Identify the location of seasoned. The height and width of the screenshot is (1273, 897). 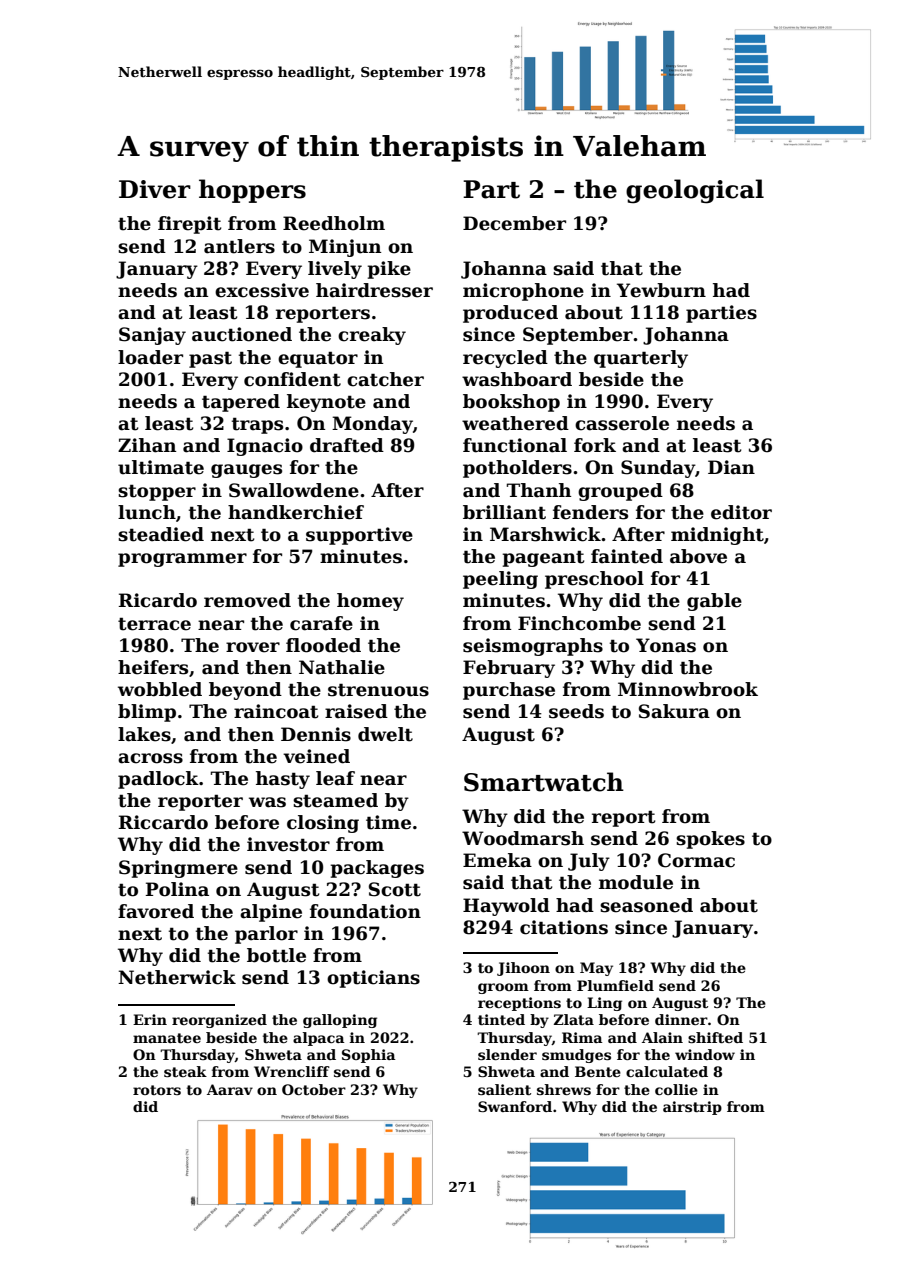
(646, 905).
